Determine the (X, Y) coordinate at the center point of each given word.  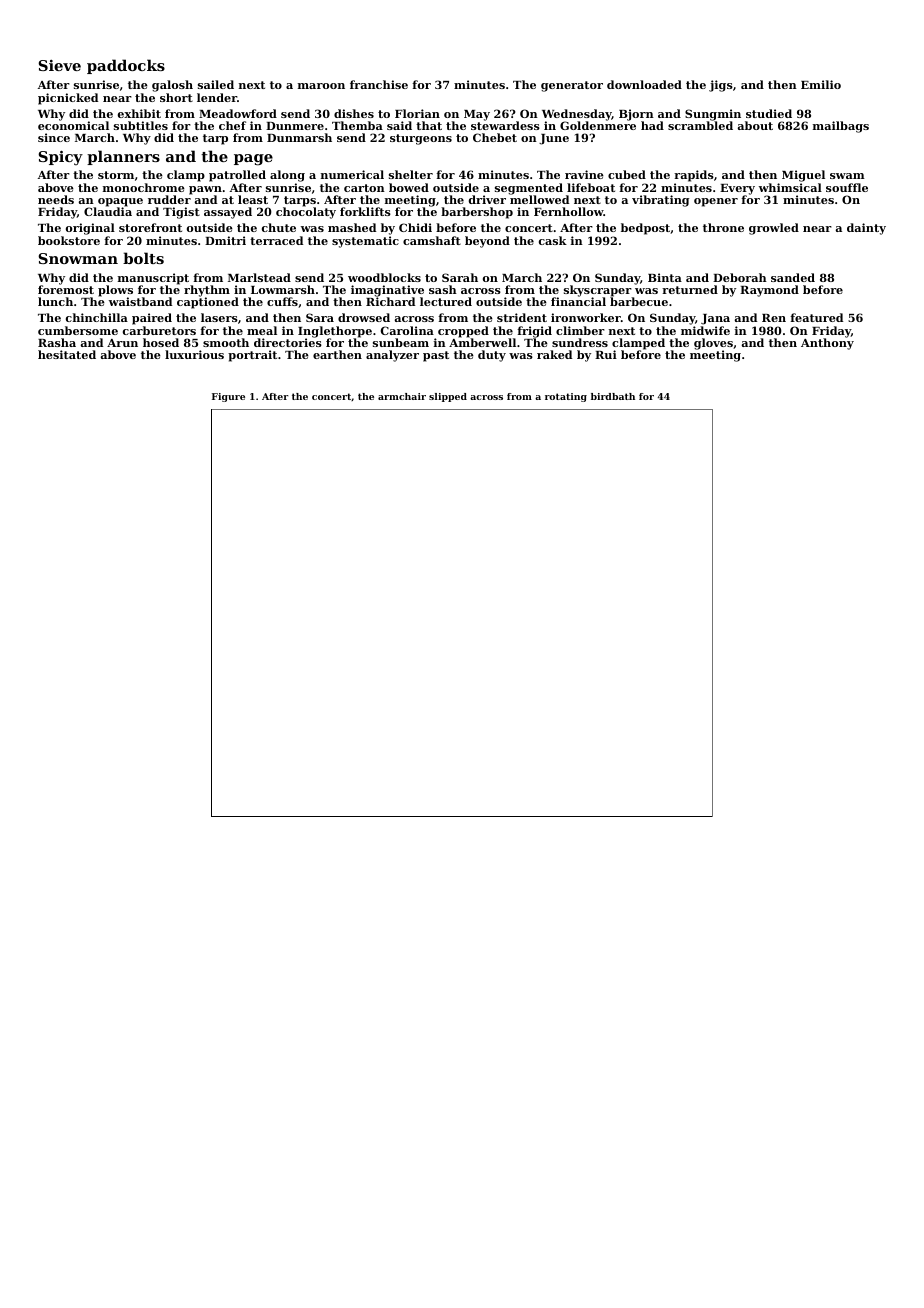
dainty (866, 229)
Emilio (821, 84)
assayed (228, 213)
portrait (252, 356)
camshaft (432, 240)
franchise (379, 84)
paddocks (126, 66)
